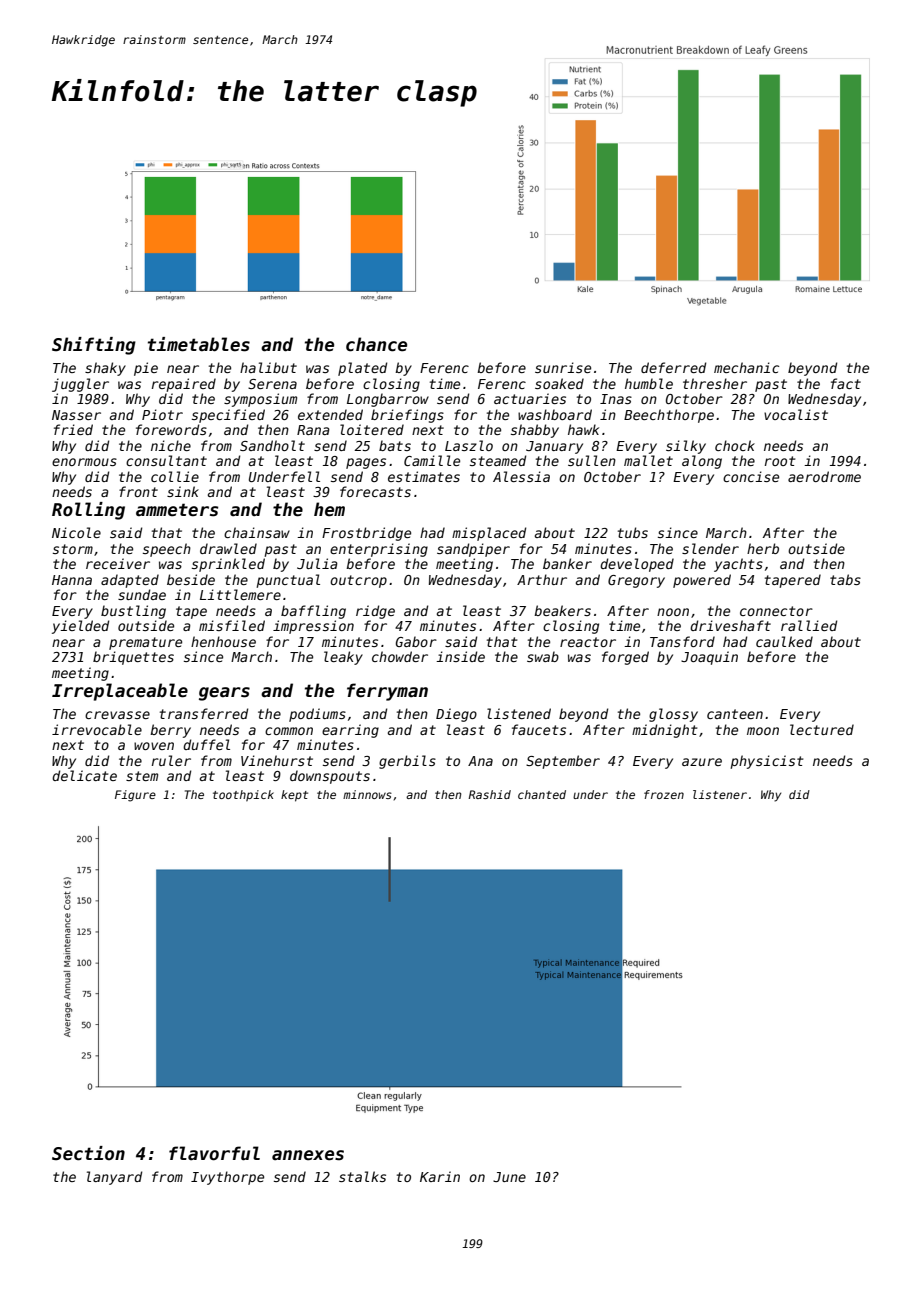  I want to click on forecasts, so click(375, 491).
